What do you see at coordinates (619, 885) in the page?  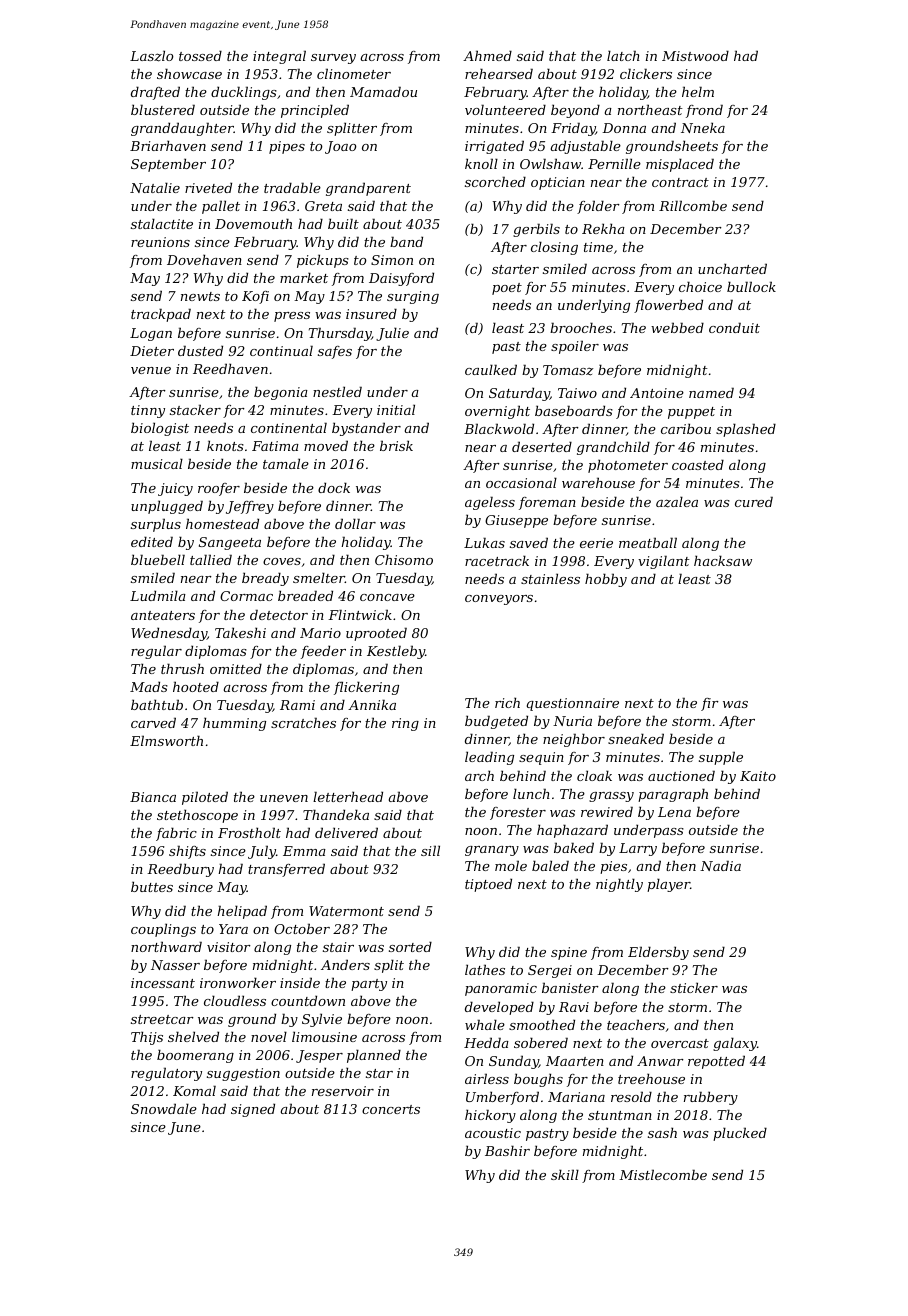 I see `nightly` at bounding box center [619, 885].
